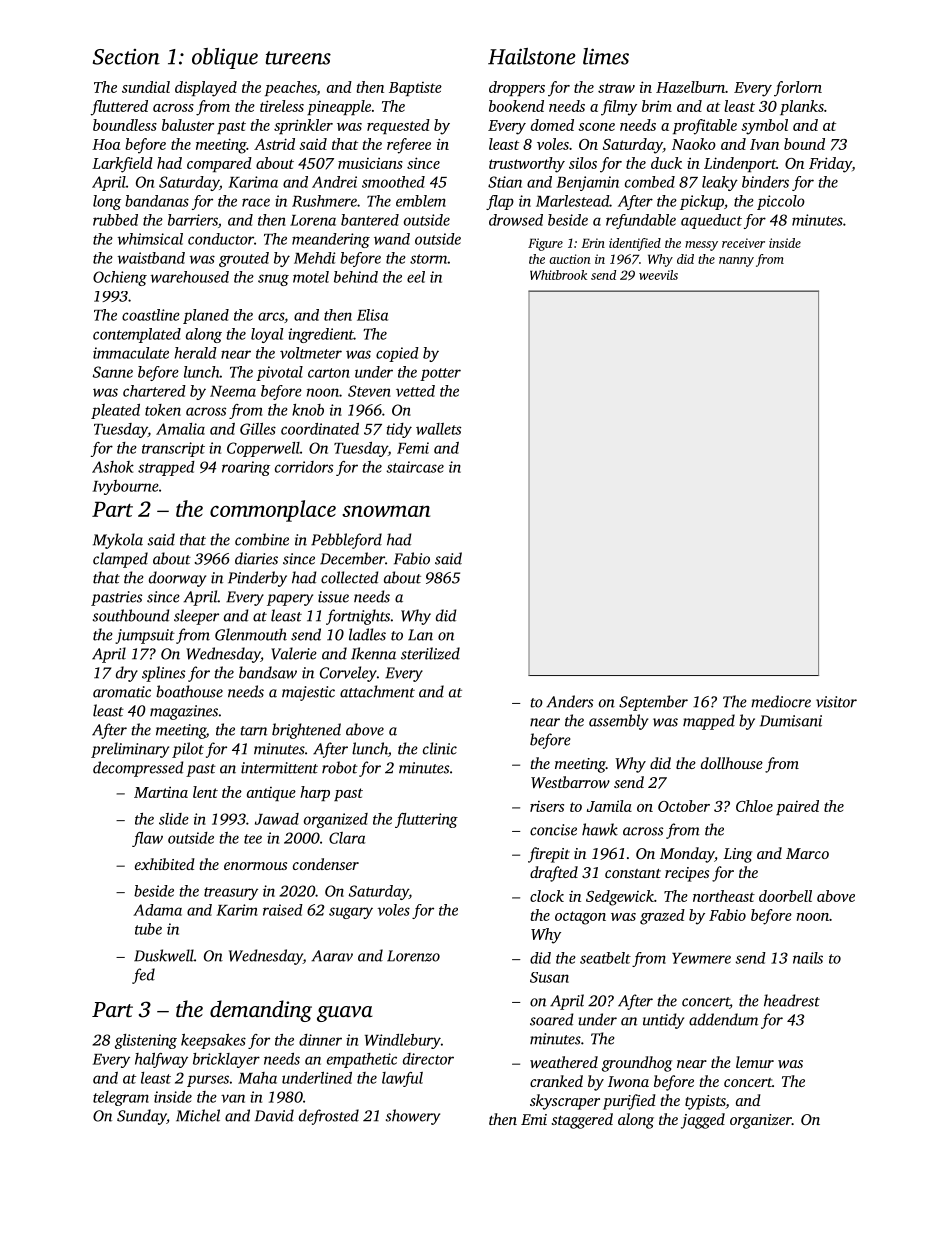 This screenshot has width=952, height=1233. What do you see at coordinates (121, 1098) in the screenshot?
I see `telegram` at bounding box center [121, 1098].
